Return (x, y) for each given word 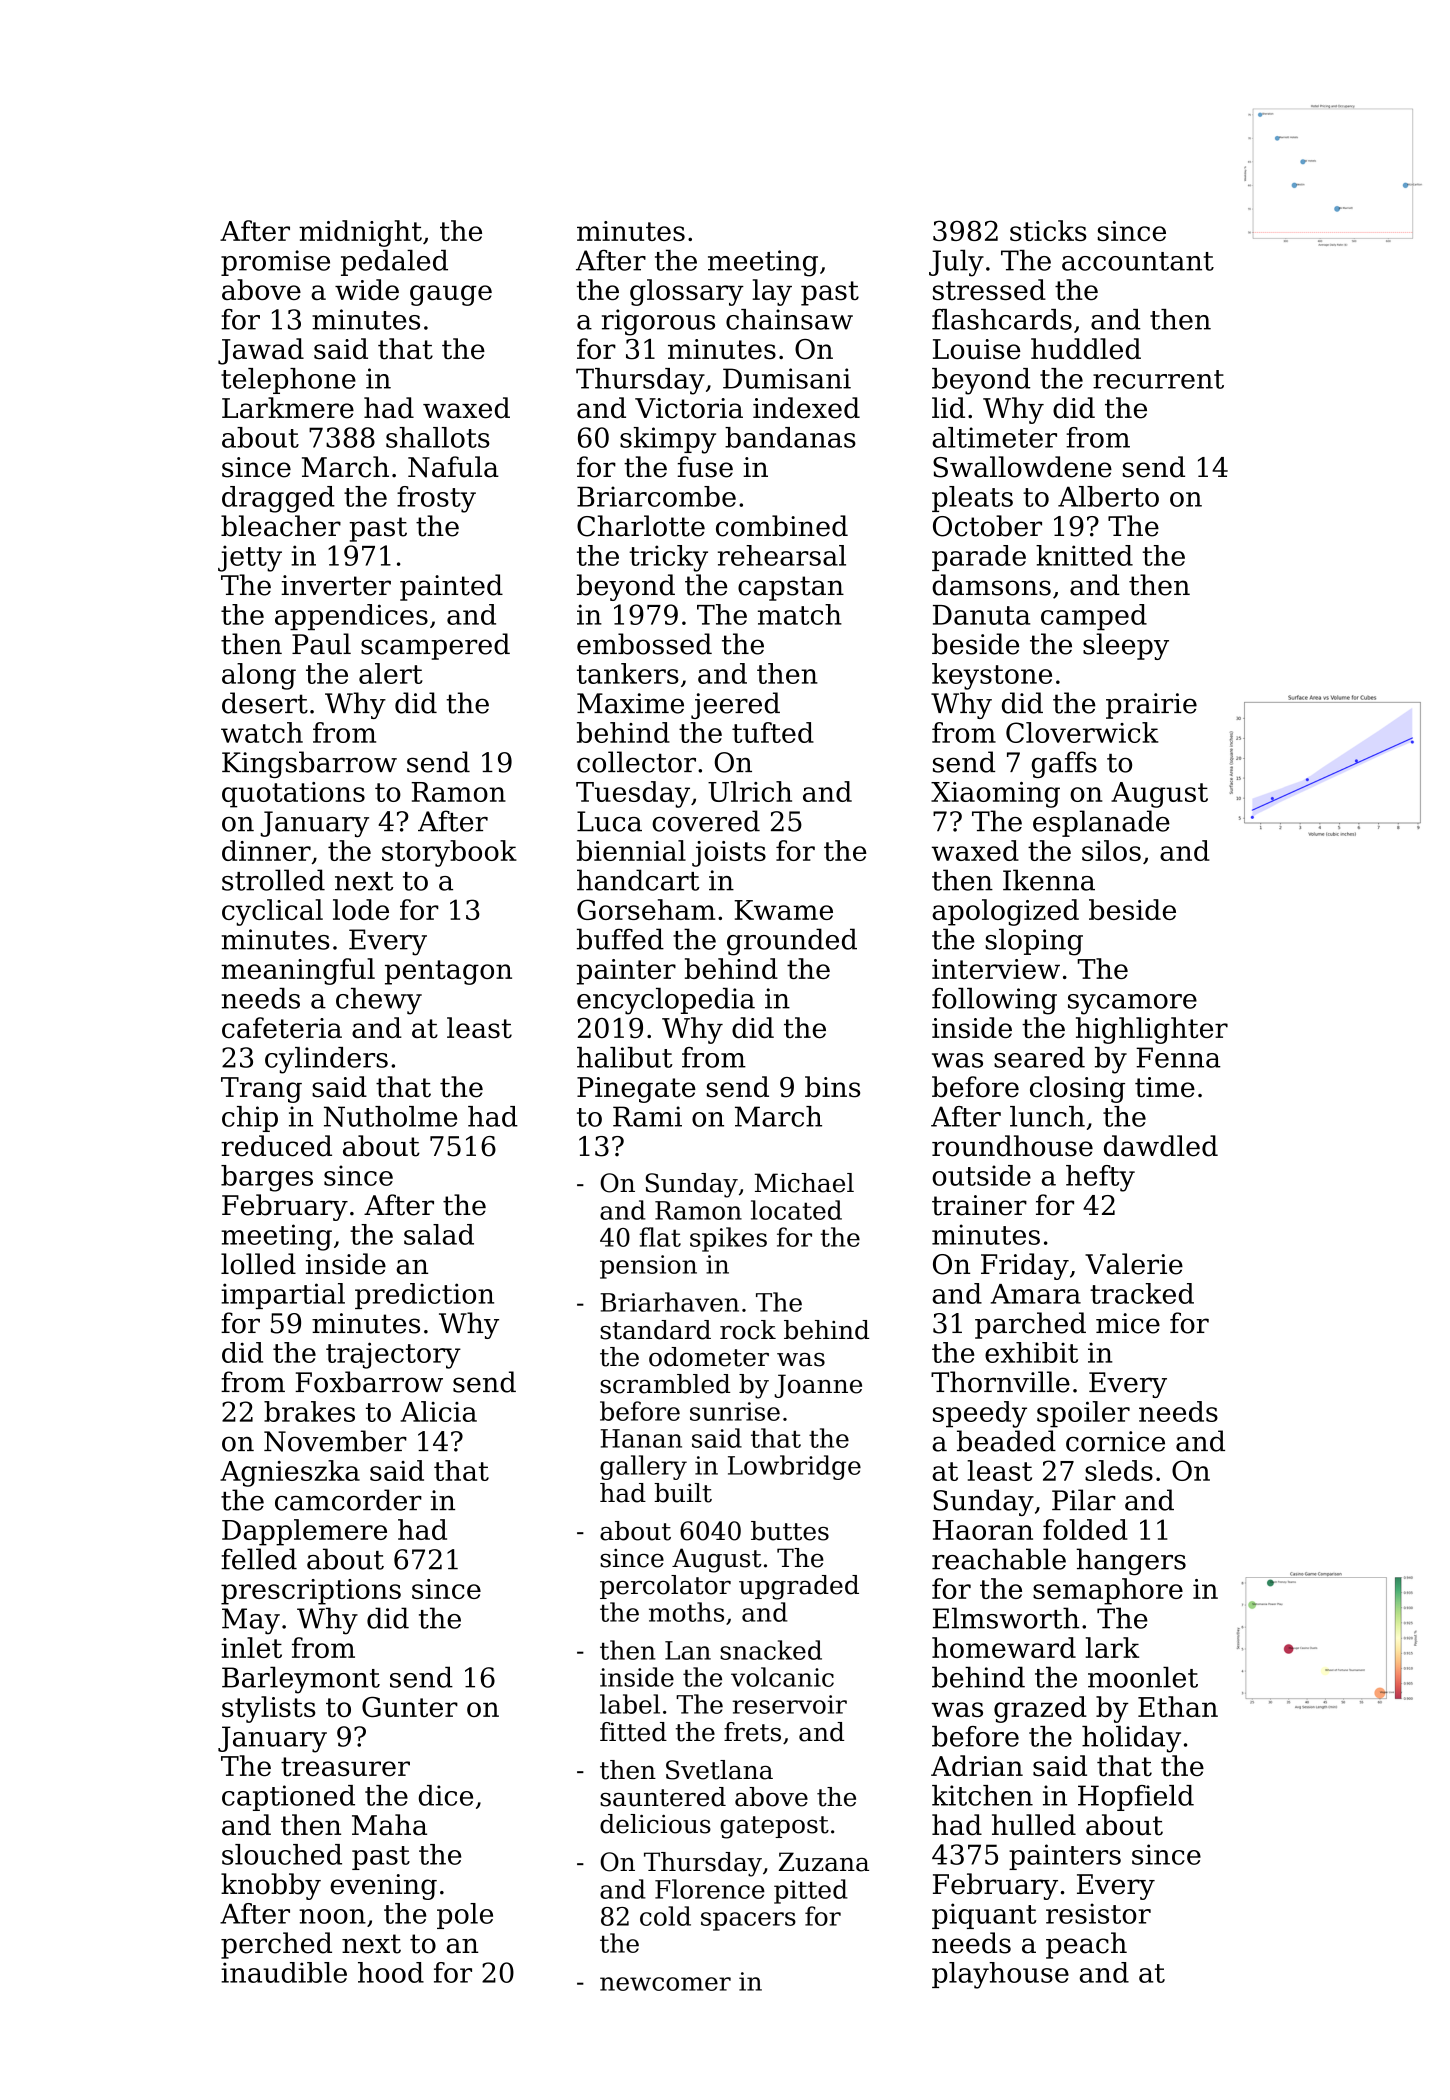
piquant (984, 1916)
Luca (609, 821)
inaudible (284, 1972)
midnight (360, 233)
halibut (625, 1057)
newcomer (665, 1984)
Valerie (1134, 1264)
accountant (1138, 261)
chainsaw (789, 319)
